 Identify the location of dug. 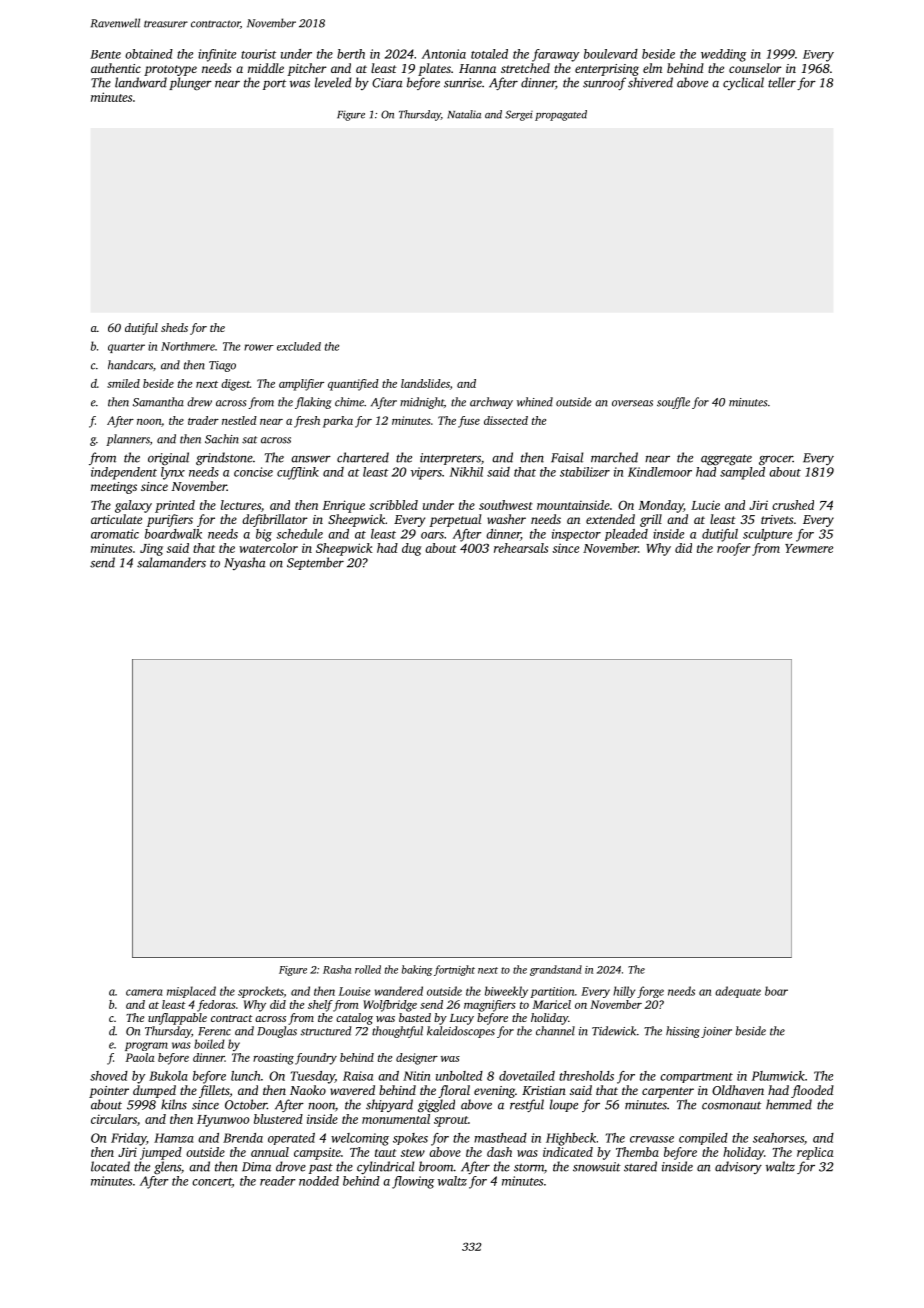
(412, 549).
